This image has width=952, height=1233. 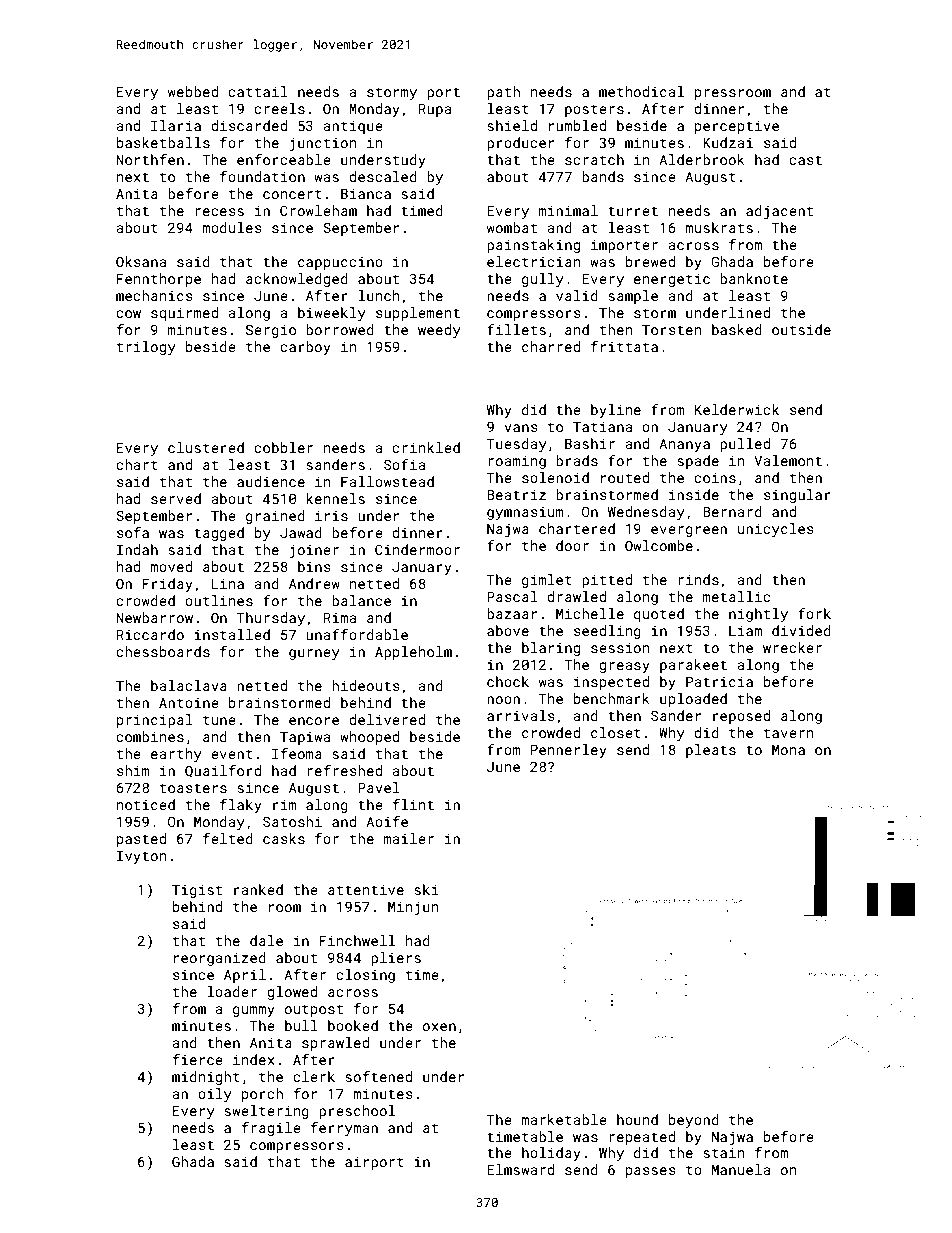 I want to click on gimlet, so click(x=547, y=581).
